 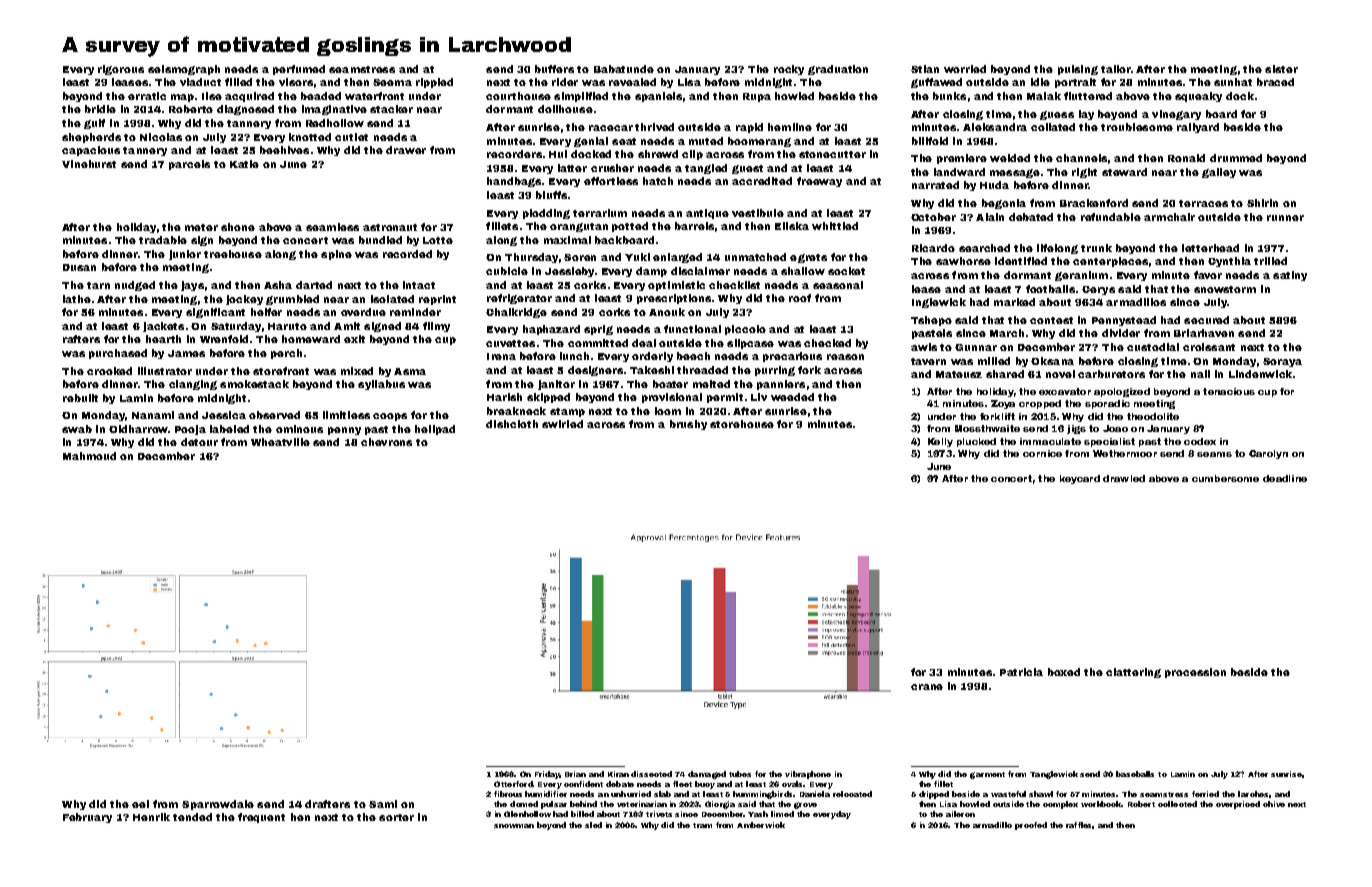 I want to click on eel, so click(x=140, y=804).
